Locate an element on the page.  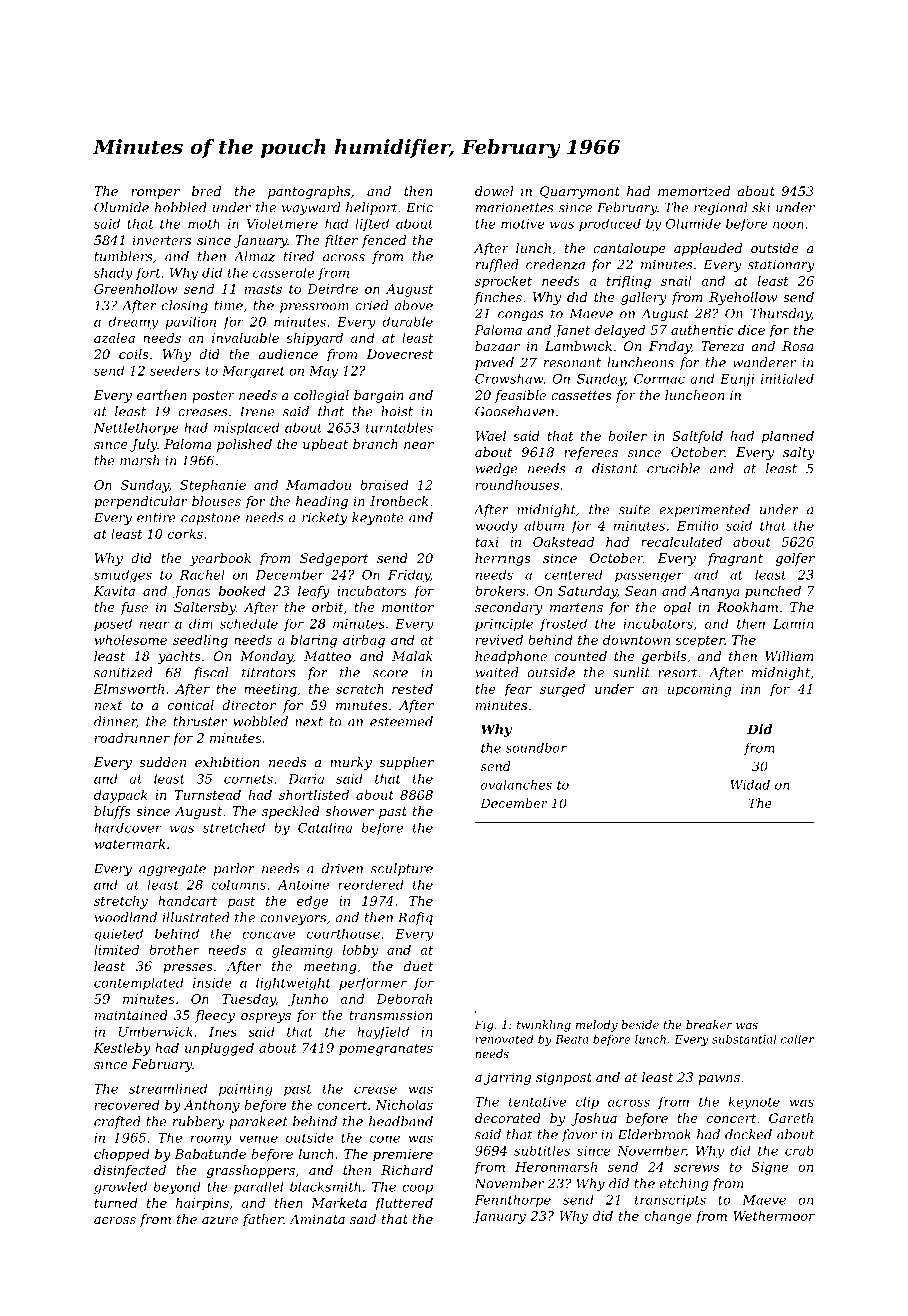
pawns is located at coordinates (719, 1080).
